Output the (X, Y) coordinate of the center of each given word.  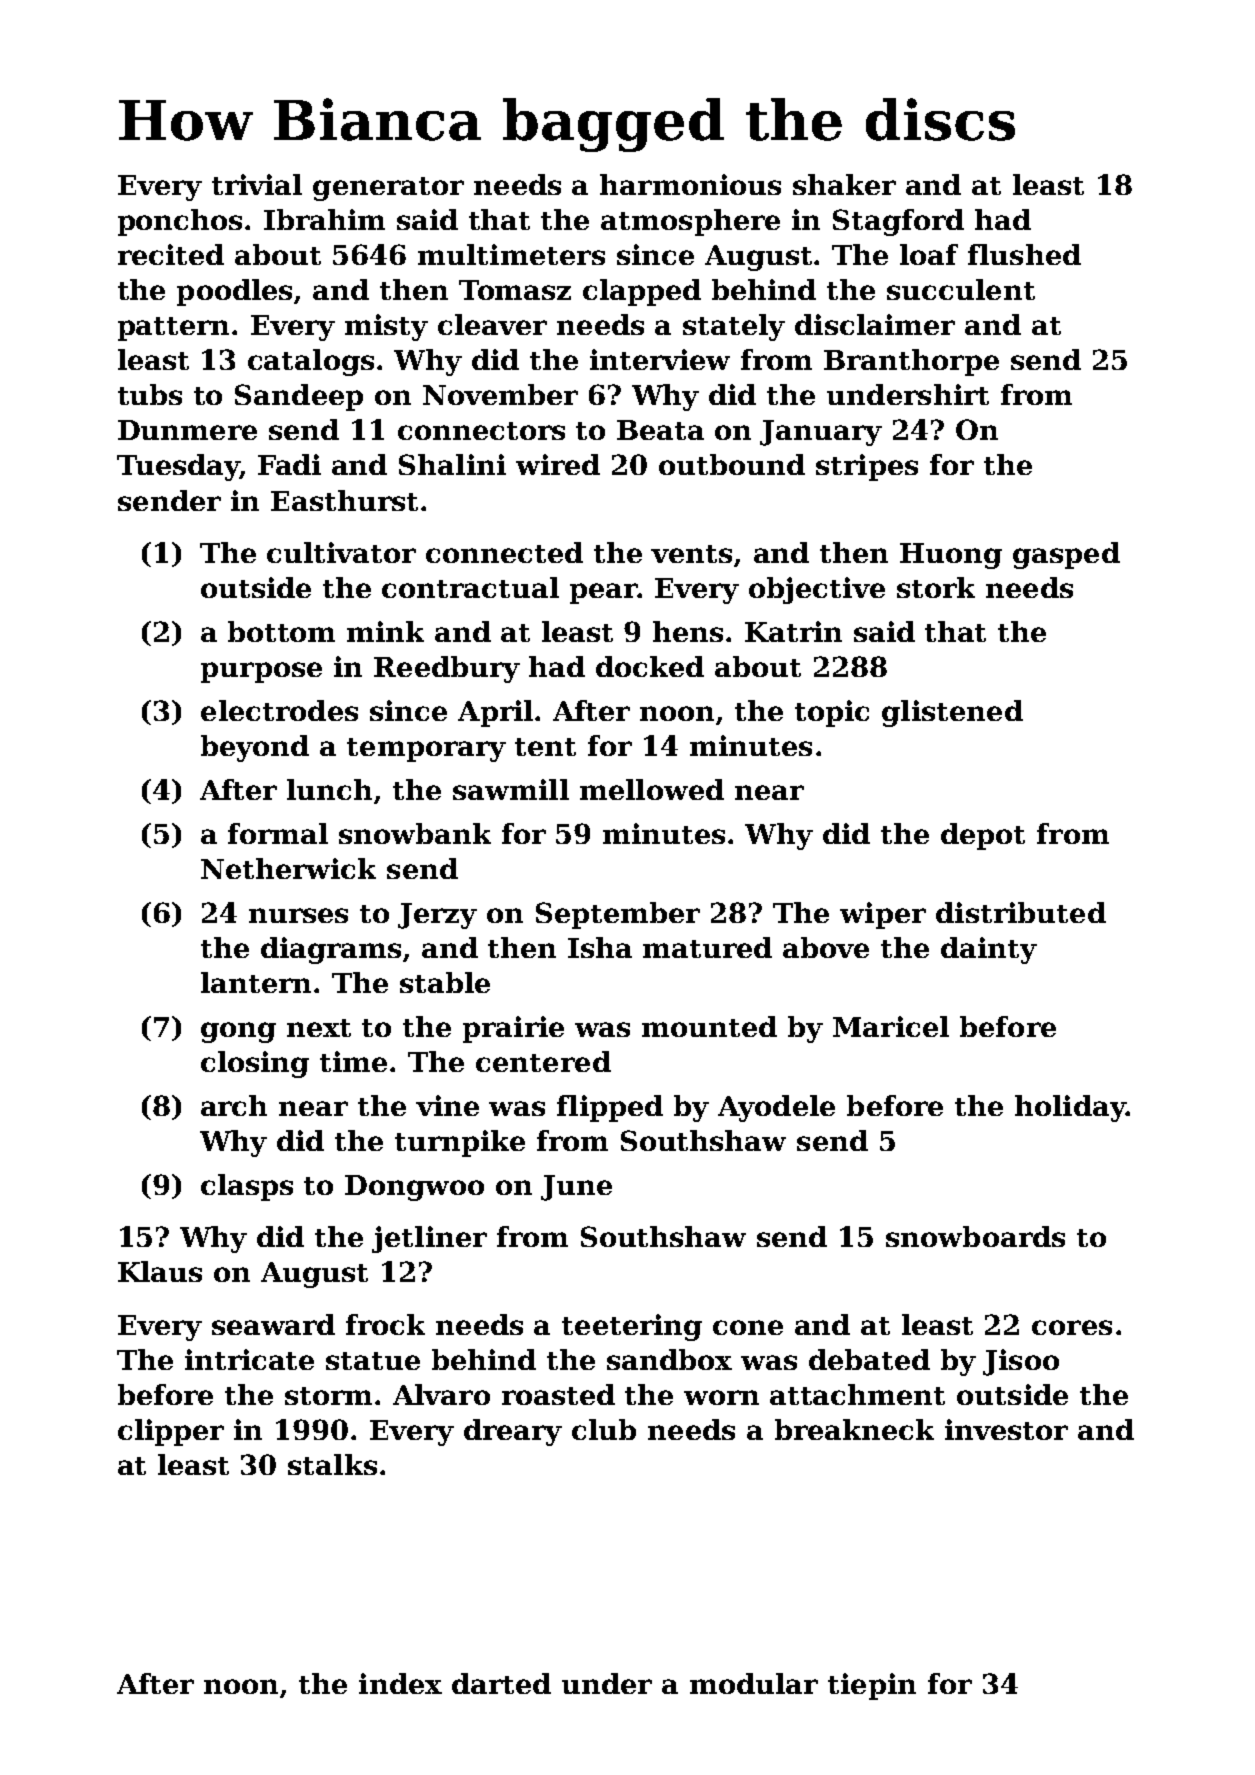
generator (388, 189)
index (400, 1683)
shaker (844, 184)
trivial (257, 184)
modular (754, 1683)
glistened (952, 713)
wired (558, 464)
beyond (255, 748)
